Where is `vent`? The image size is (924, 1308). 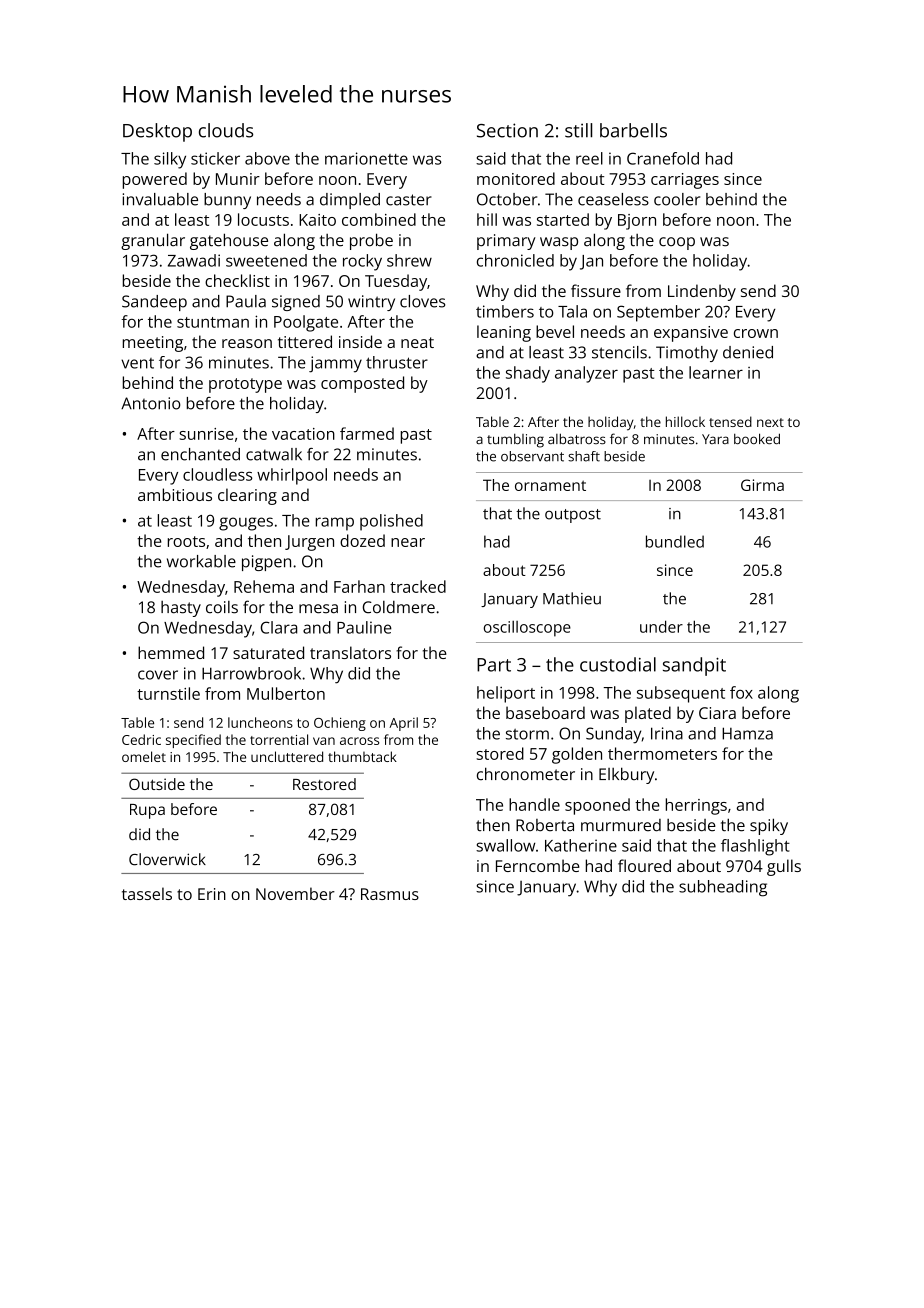 vent is located at coordinates (137, 363).
